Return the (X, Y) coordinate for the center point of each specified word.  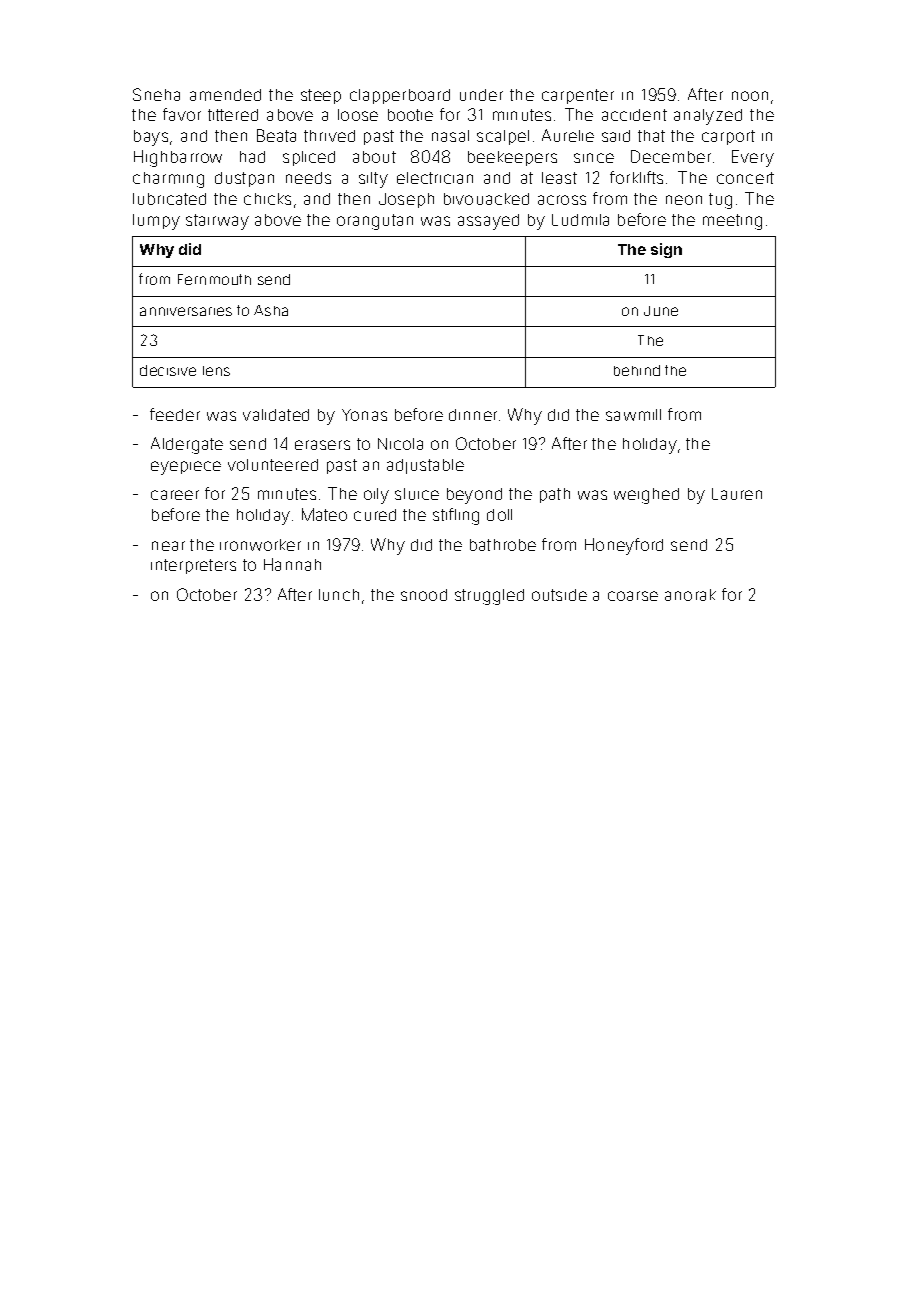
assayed (488, 222)
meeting (732, 222)
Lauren (737, 494)
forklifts (636, 177)
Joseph (406, 200)
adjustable (425, 466)
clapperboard (400, 96)
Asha (271, 310)
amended (225, 95)
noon (750, 96)
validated (276, 415)
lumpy (156, 222)
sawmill (633, 415)
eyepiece (186, 468)
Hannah (292, 564)
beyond (474, 496)
